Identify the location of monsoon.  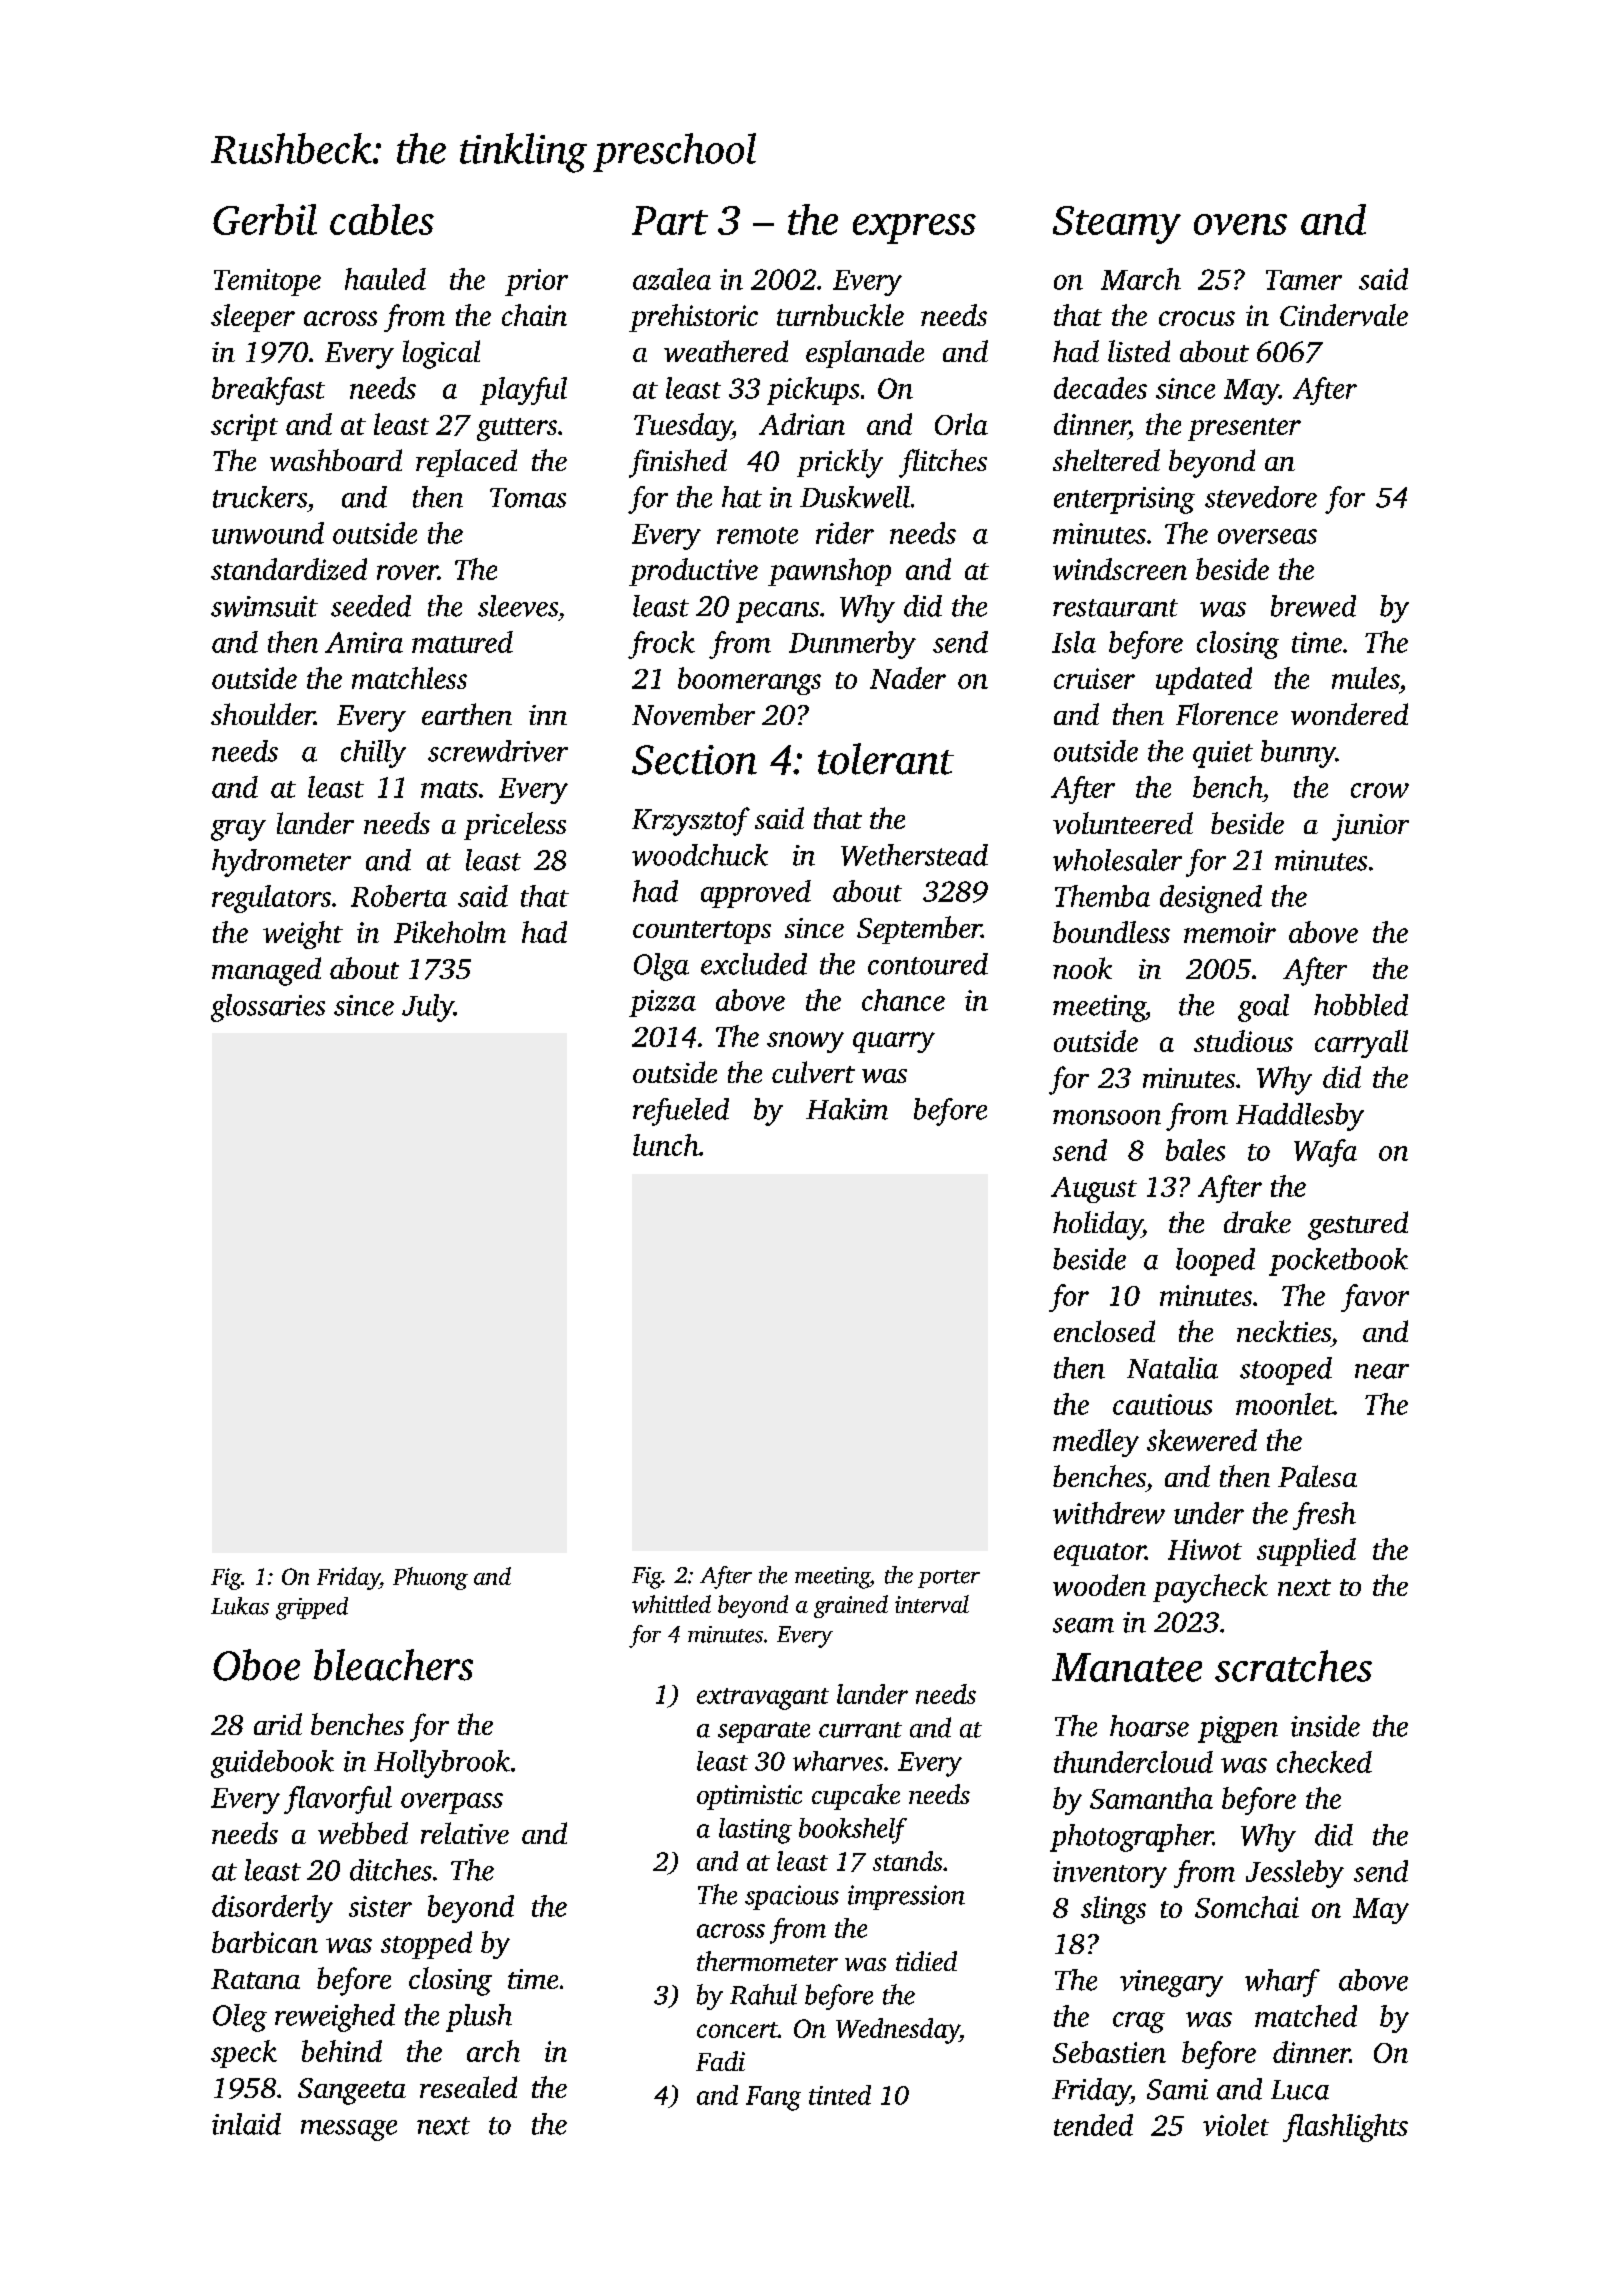
(1107, 1117).
